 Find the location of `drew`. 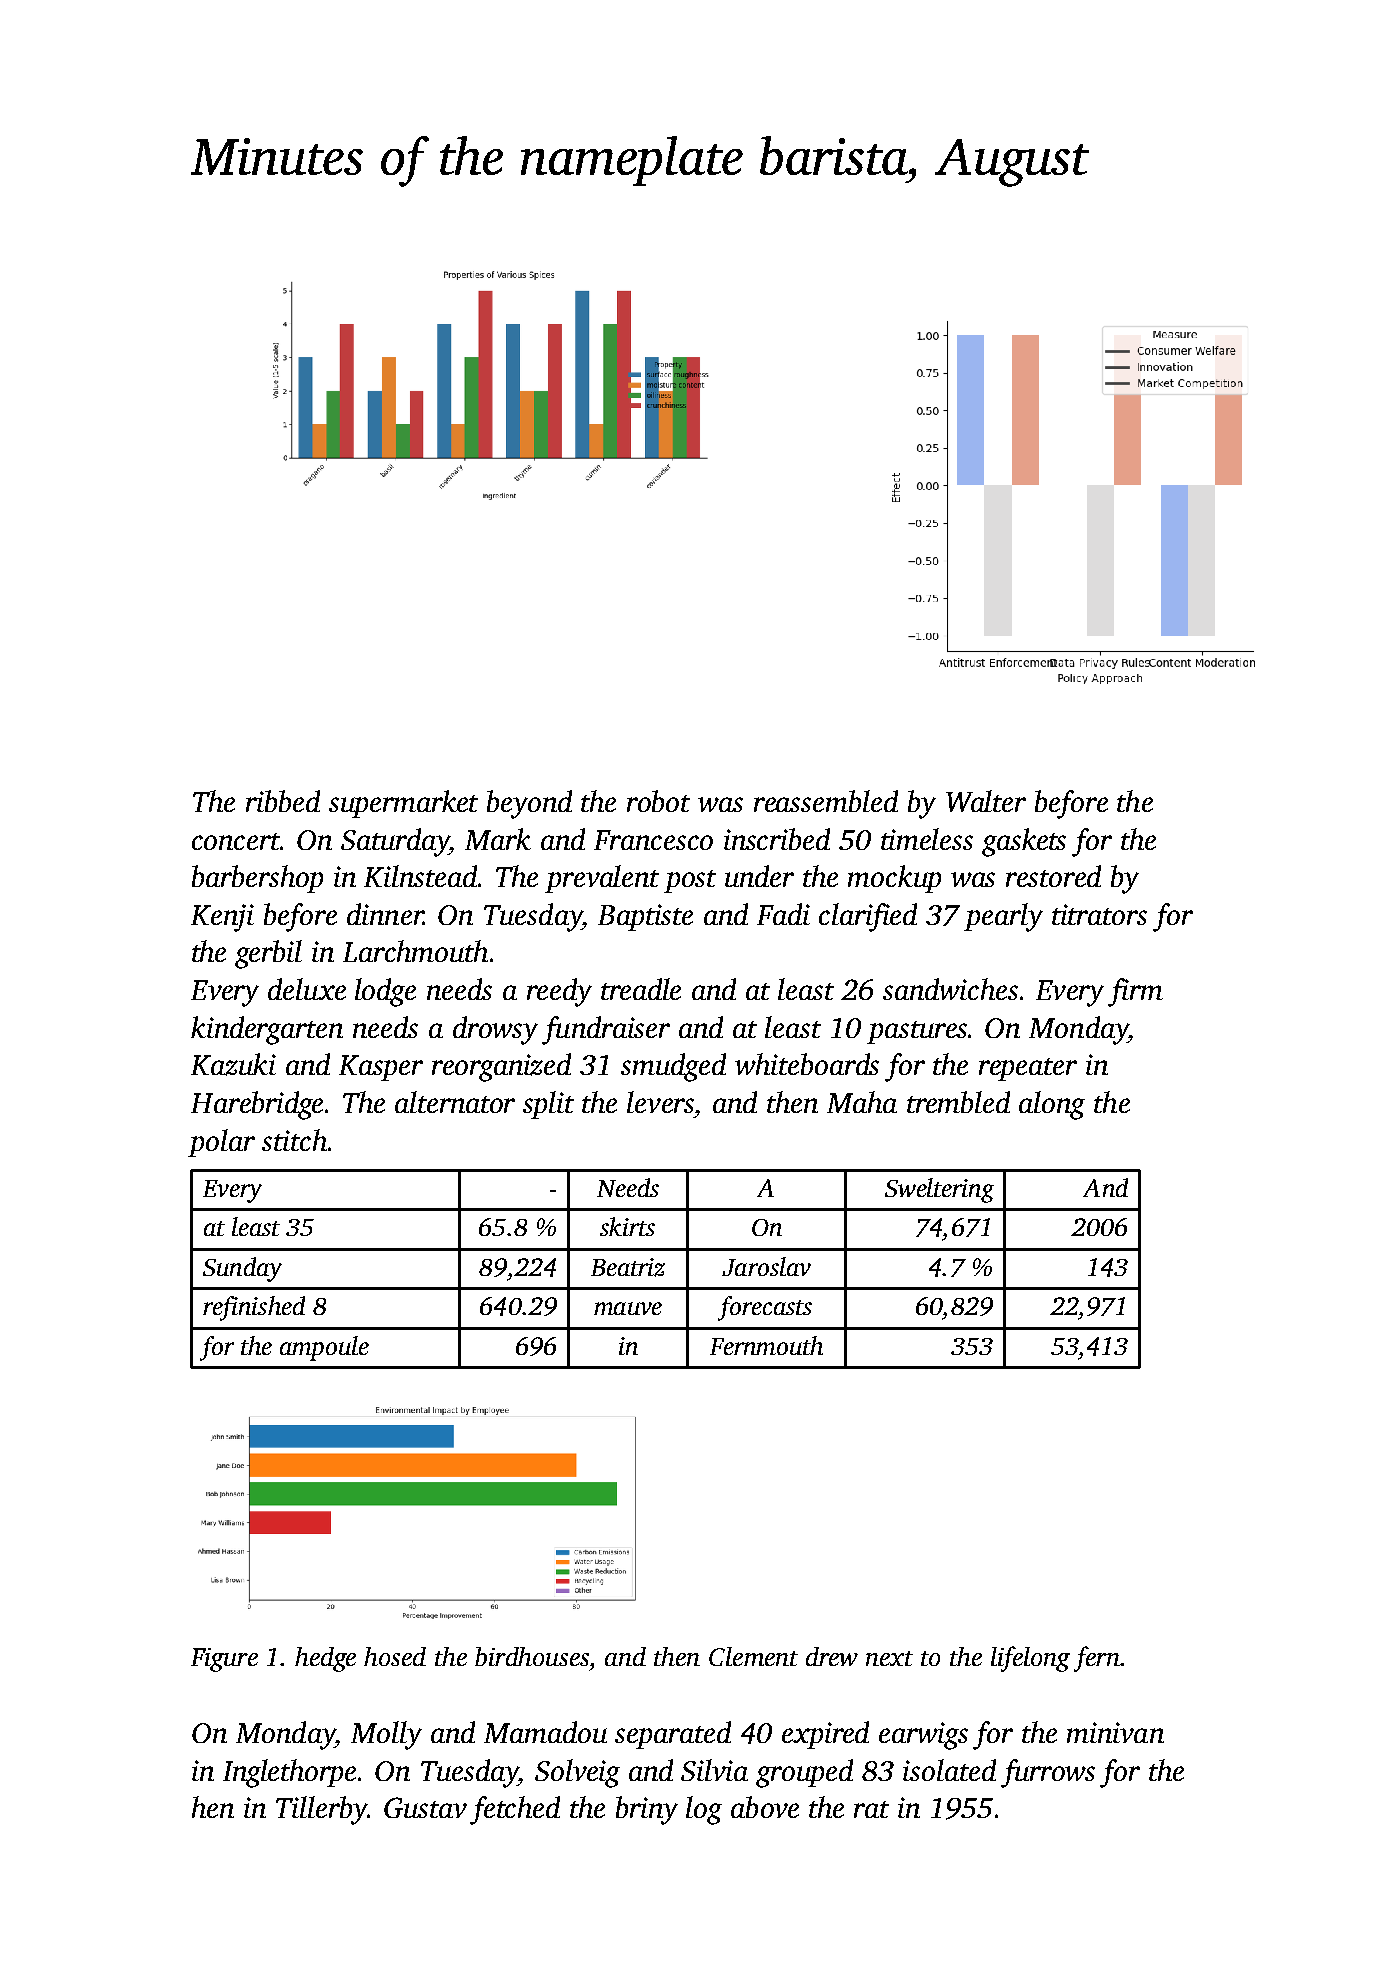

drew is located at coordinates (832, 1656).
